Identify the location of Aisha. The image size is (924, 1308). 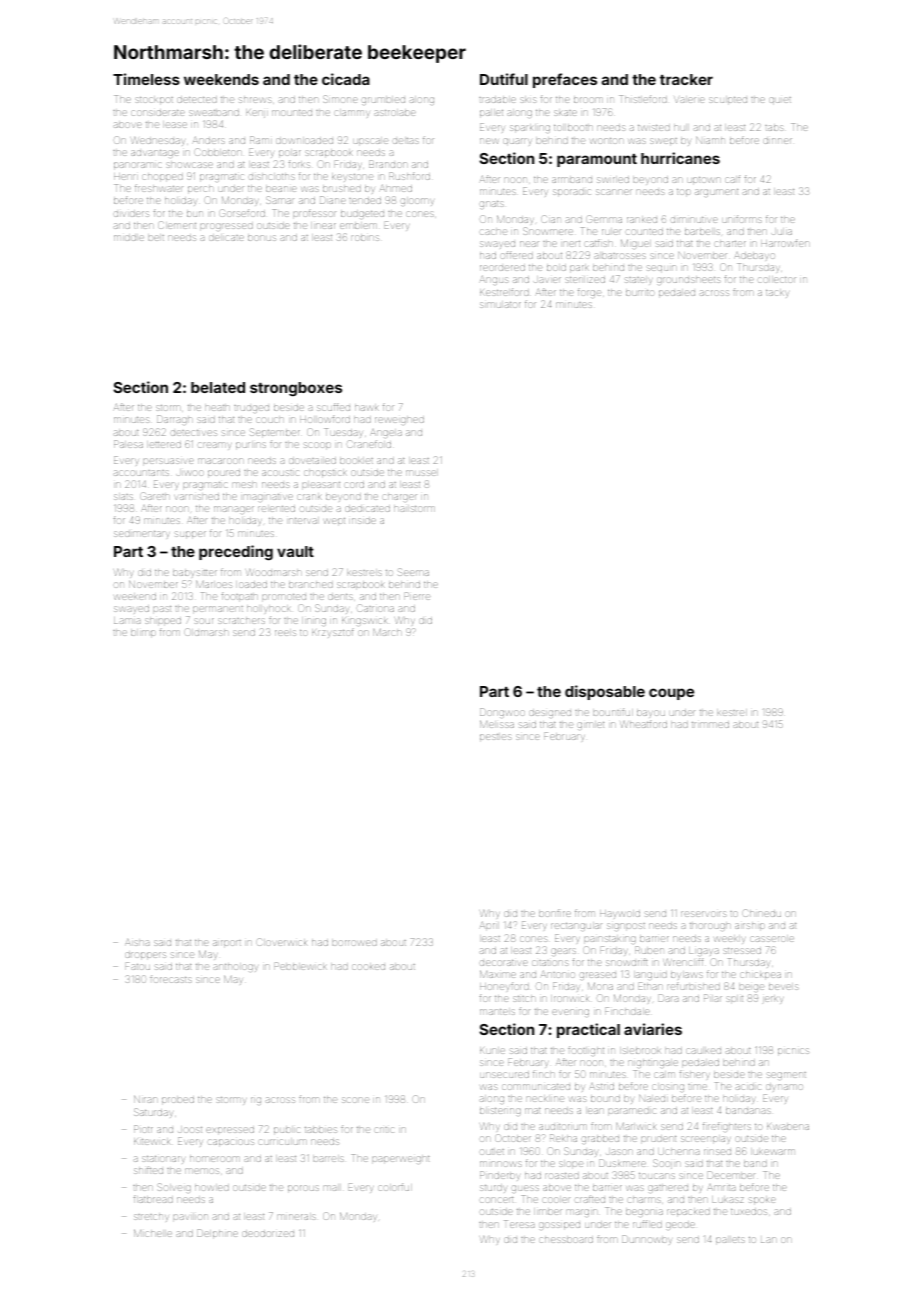
(137, 943).
